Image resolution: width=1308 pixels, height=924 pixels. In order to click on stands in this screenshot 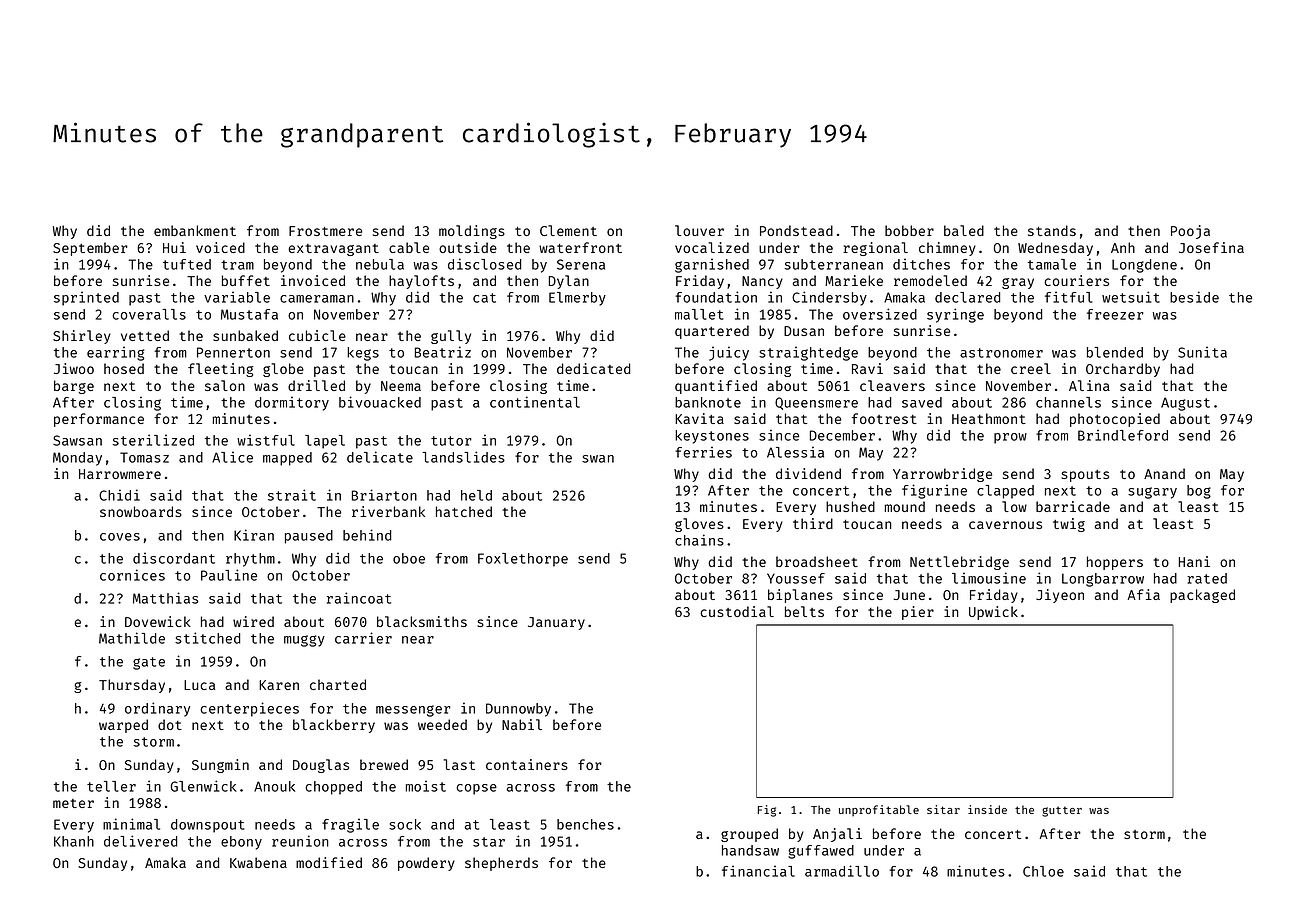, I will do `click(1052, 230)`.
